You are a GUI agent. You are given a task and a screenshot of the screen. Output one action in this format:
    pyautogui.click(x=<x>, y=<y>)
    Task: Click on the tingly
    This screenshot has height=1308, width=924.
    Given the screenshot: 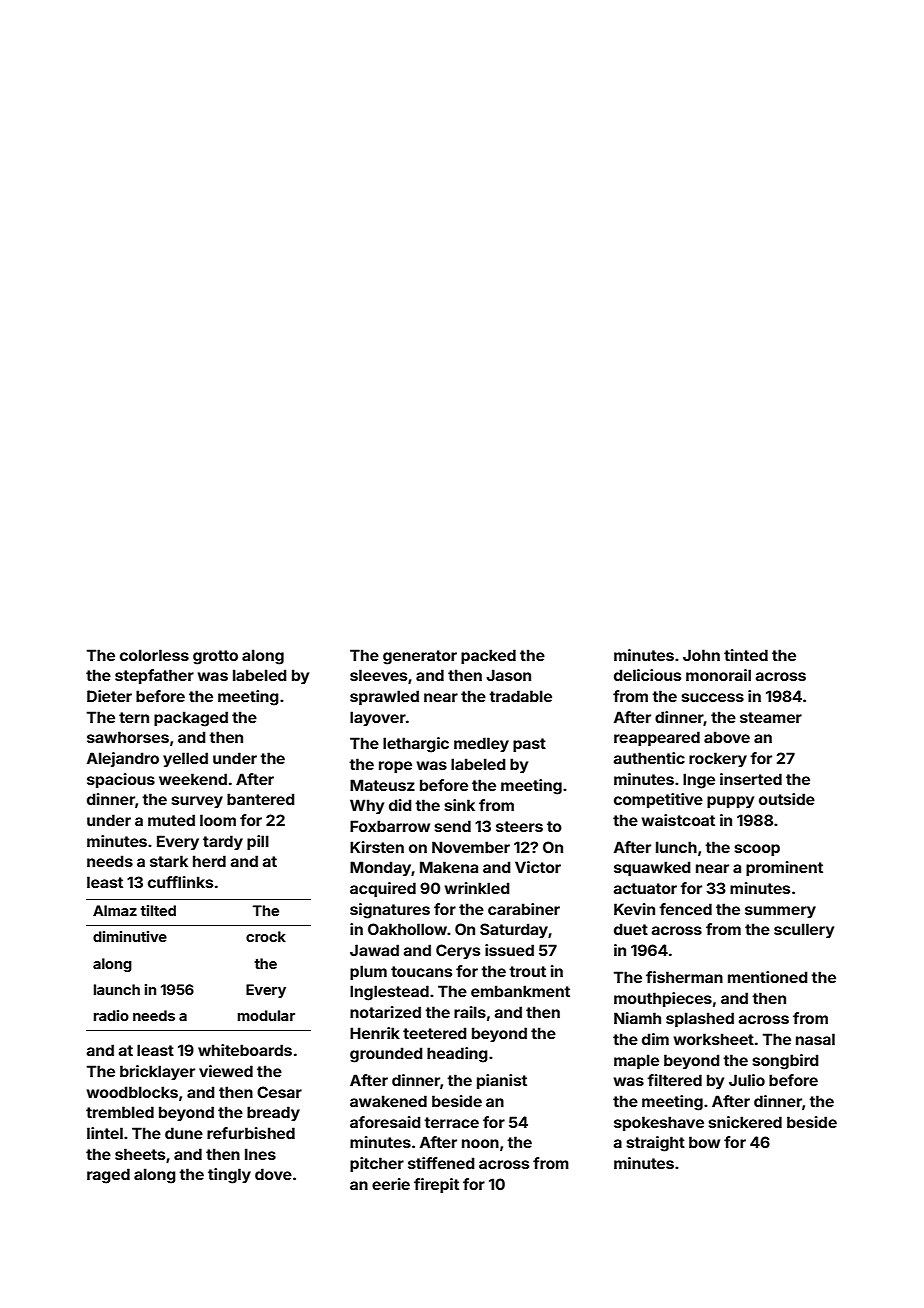 What is the action you would take?
    pyautogui.click(x=229, y=1176)
